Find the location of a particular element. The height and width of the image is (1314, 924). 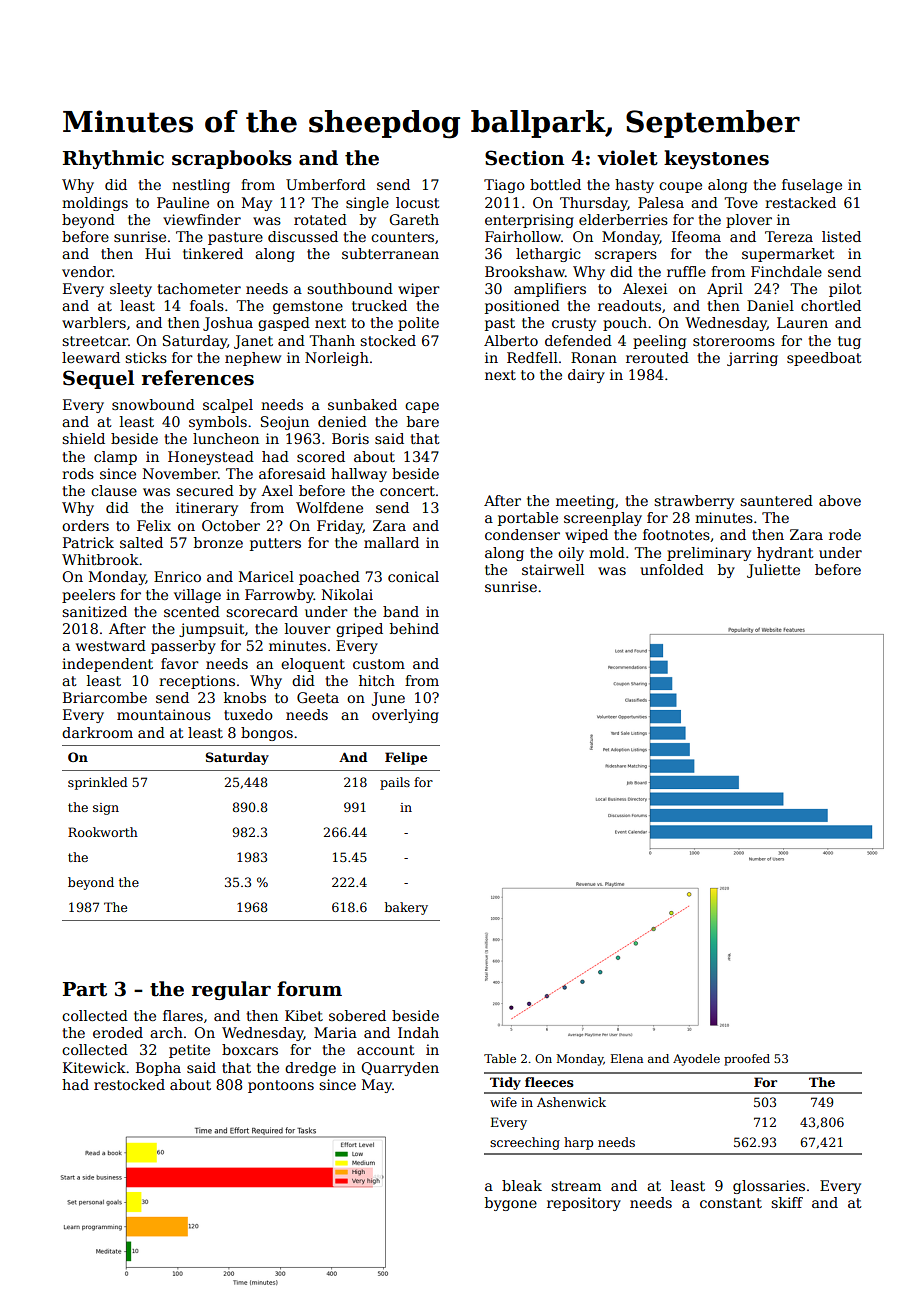

pails is located at coordinates (395, 783).
